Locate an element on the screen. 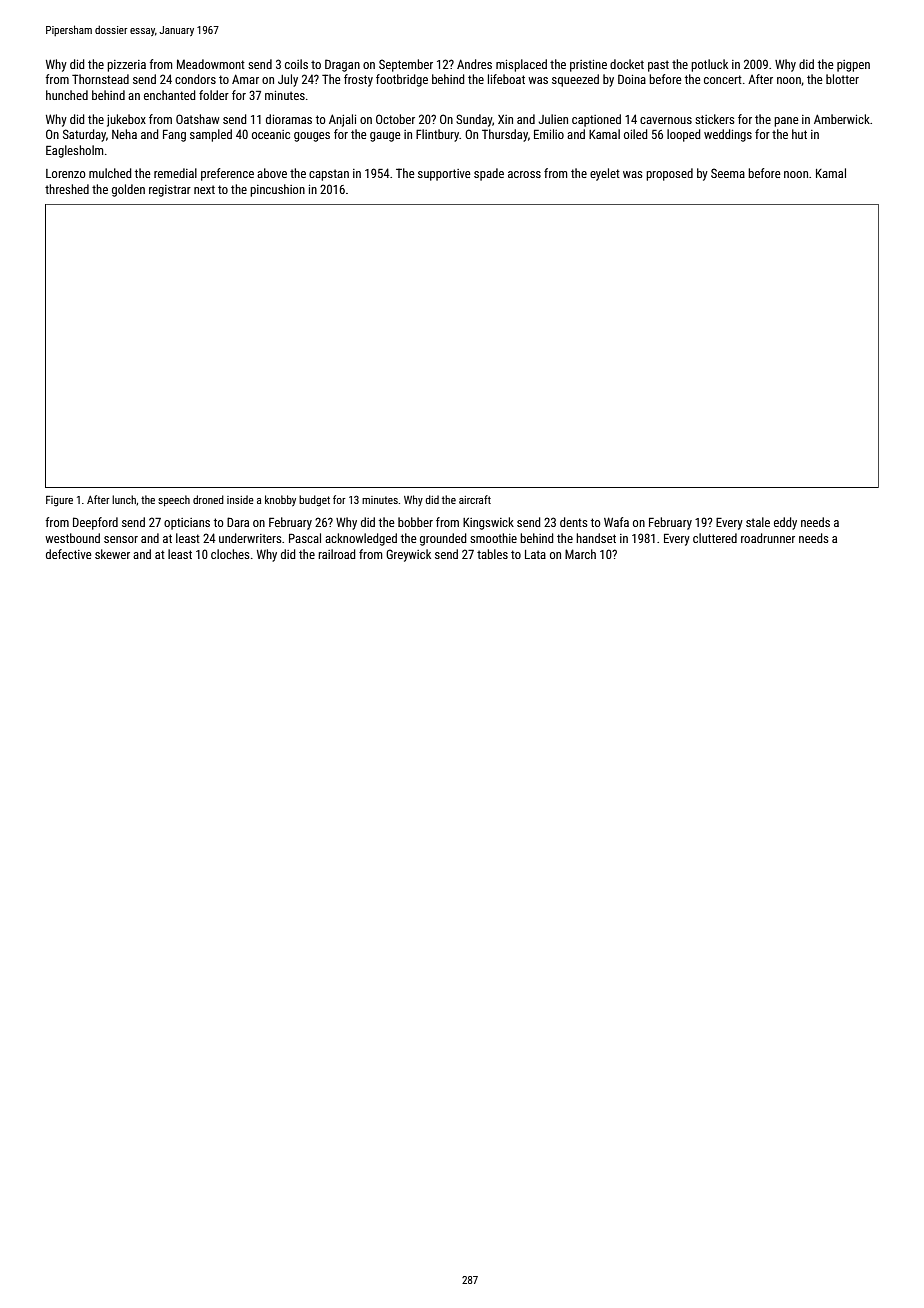  handset is located at coordinates (596, 538).
